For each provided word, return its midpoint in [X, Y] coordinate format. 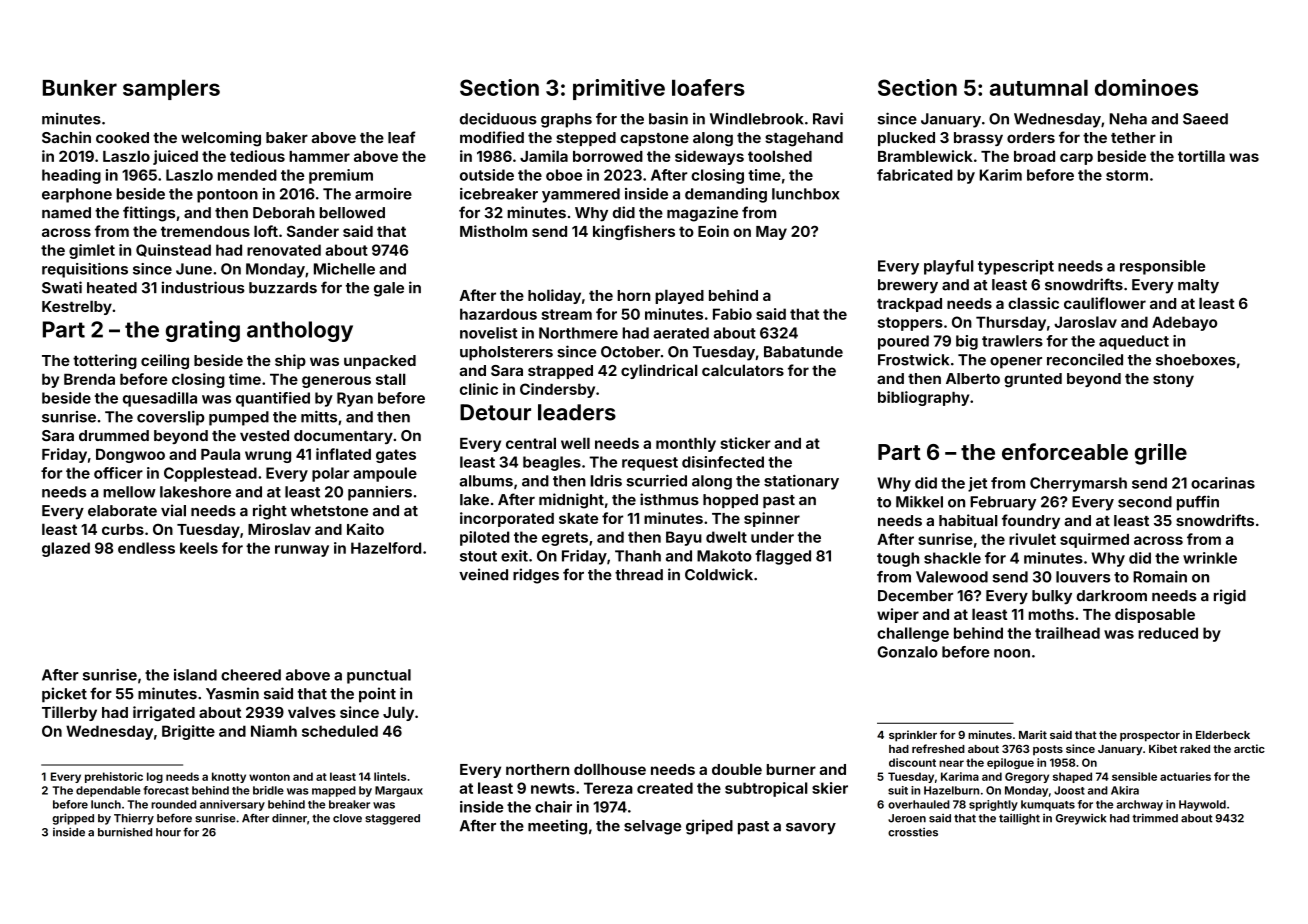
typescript [1016, 267]
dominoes [1146, 87]
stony [1173, 380]
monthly [686, 444]
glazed [66, 549]
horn [634, 295]
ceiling [165, 362]
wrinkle [1210, 558]
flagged [783, 557]
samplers [171, 89]
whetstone [329, 511]
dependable [108, 791]
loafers [708, 87]
